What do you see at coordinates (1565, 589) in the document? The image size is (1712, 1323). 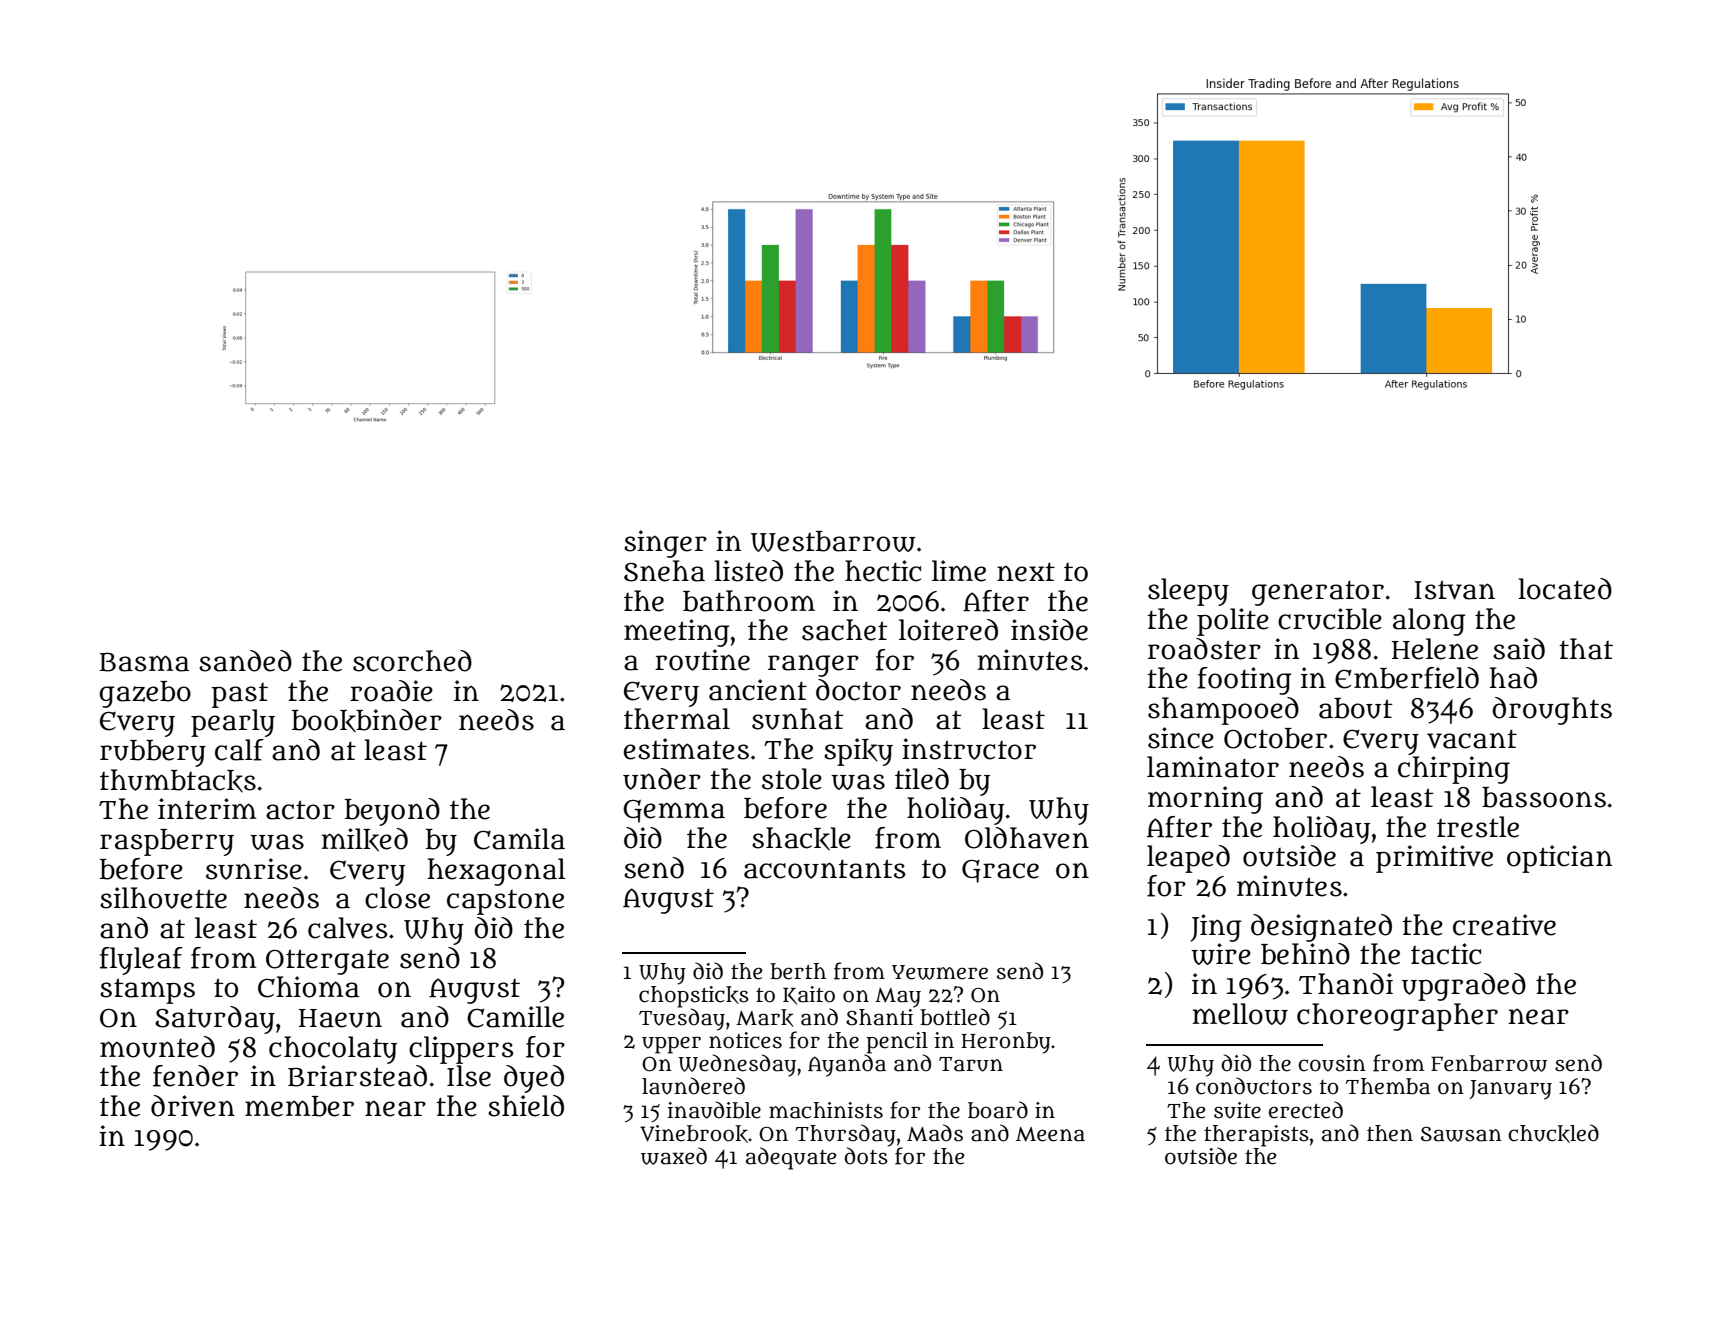 I see `located` at bounding box center [1565, 589].
